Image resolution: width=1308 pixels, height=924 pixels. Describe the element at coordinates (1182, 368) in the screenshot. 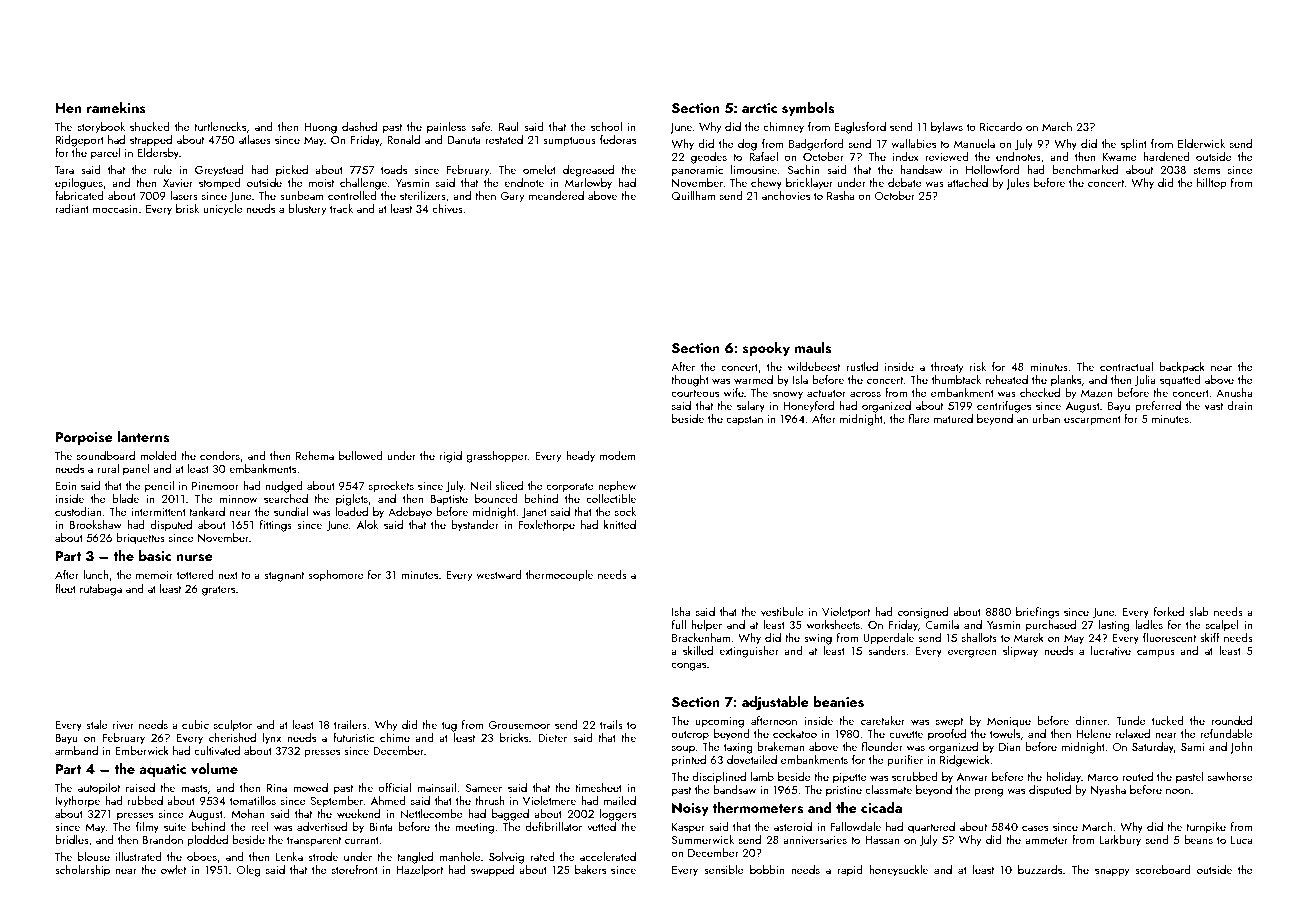

I see `backpack` at that location.
